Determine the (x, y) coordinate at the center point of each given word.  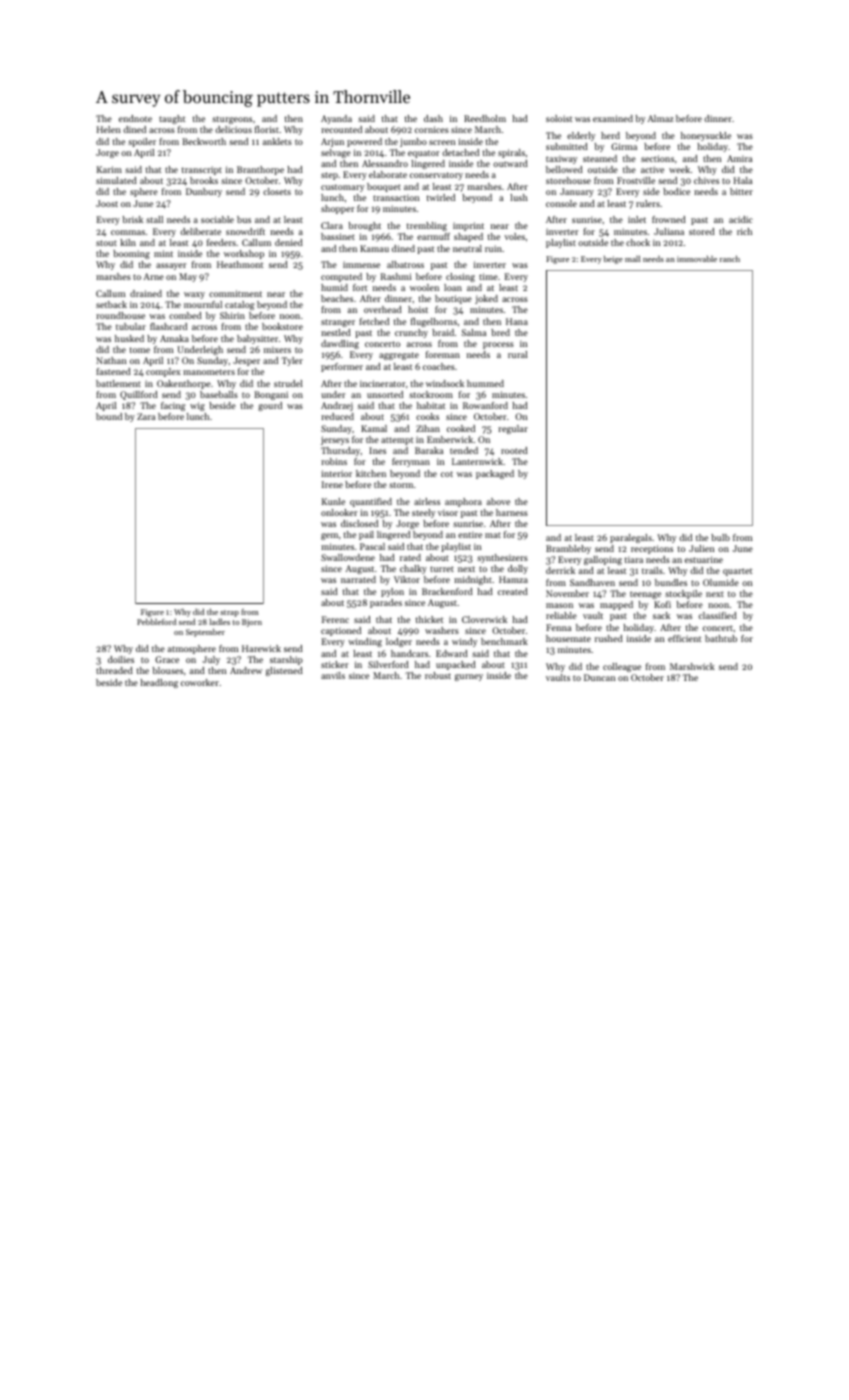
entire (470, 534)
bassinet (338, 236)
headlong (159, 683)
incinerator (382, 383)
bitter (741, 191)
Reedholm (485, 118)
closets (277, 191)
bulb (720, 537)
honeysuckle (706, 136)
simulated (116, 180)
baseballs (219, 394)
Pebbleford (156, 621)
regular (513, 429)
